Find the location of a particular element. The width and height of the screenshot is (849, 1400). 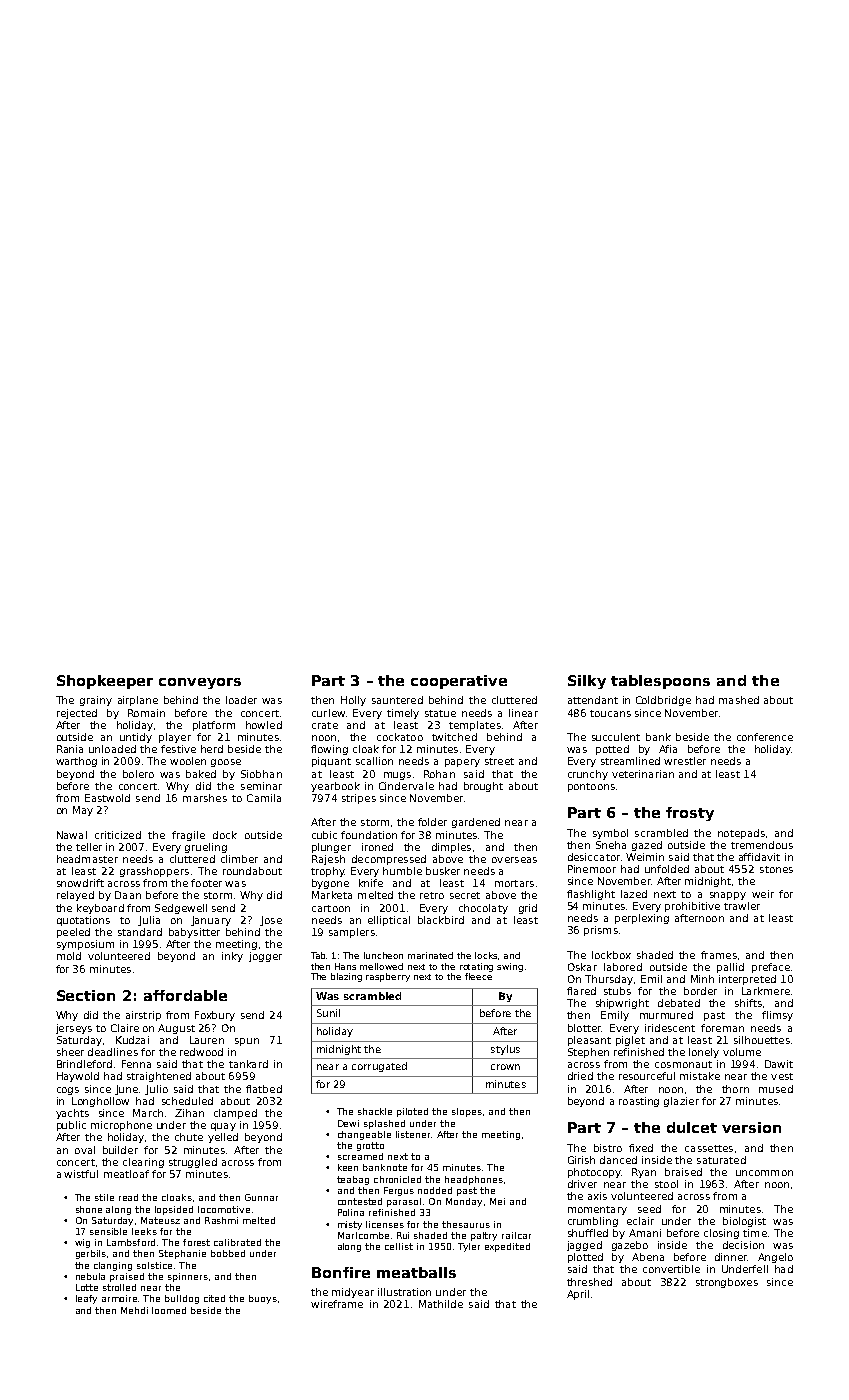

fleece is located at coordinates (478, 976).
